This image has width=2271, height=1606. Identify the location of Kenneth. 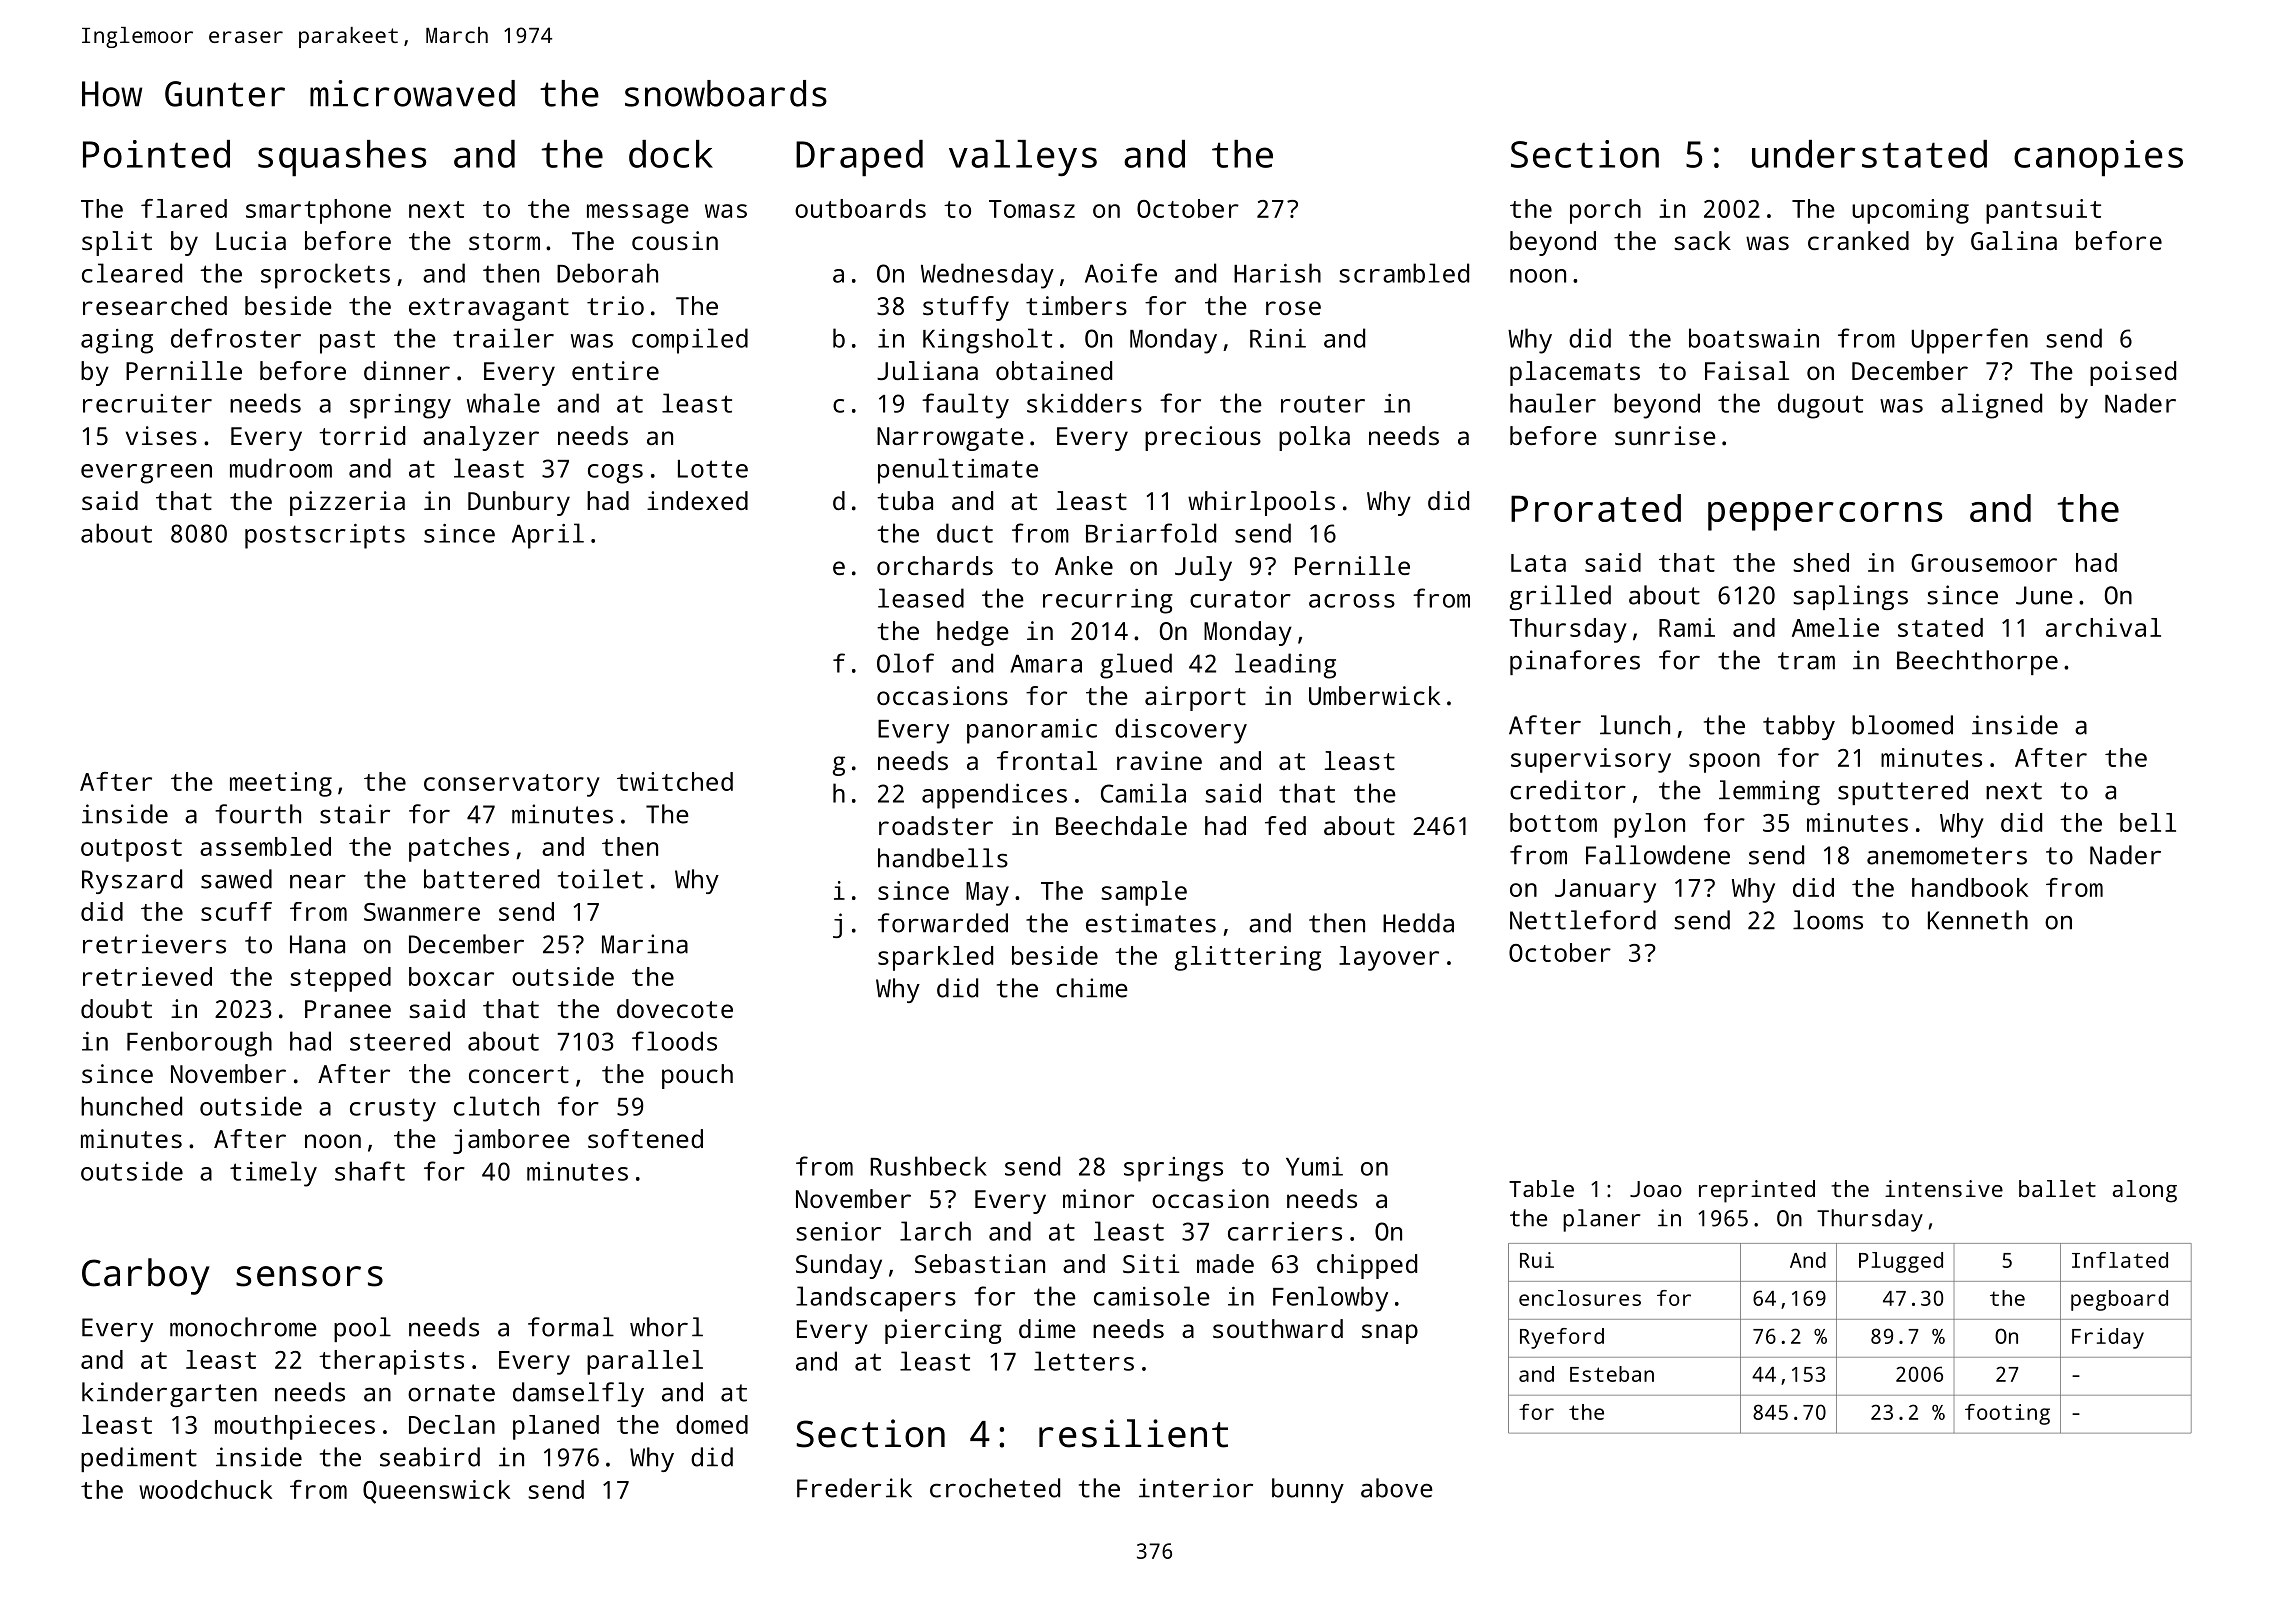
(1978, 920).
